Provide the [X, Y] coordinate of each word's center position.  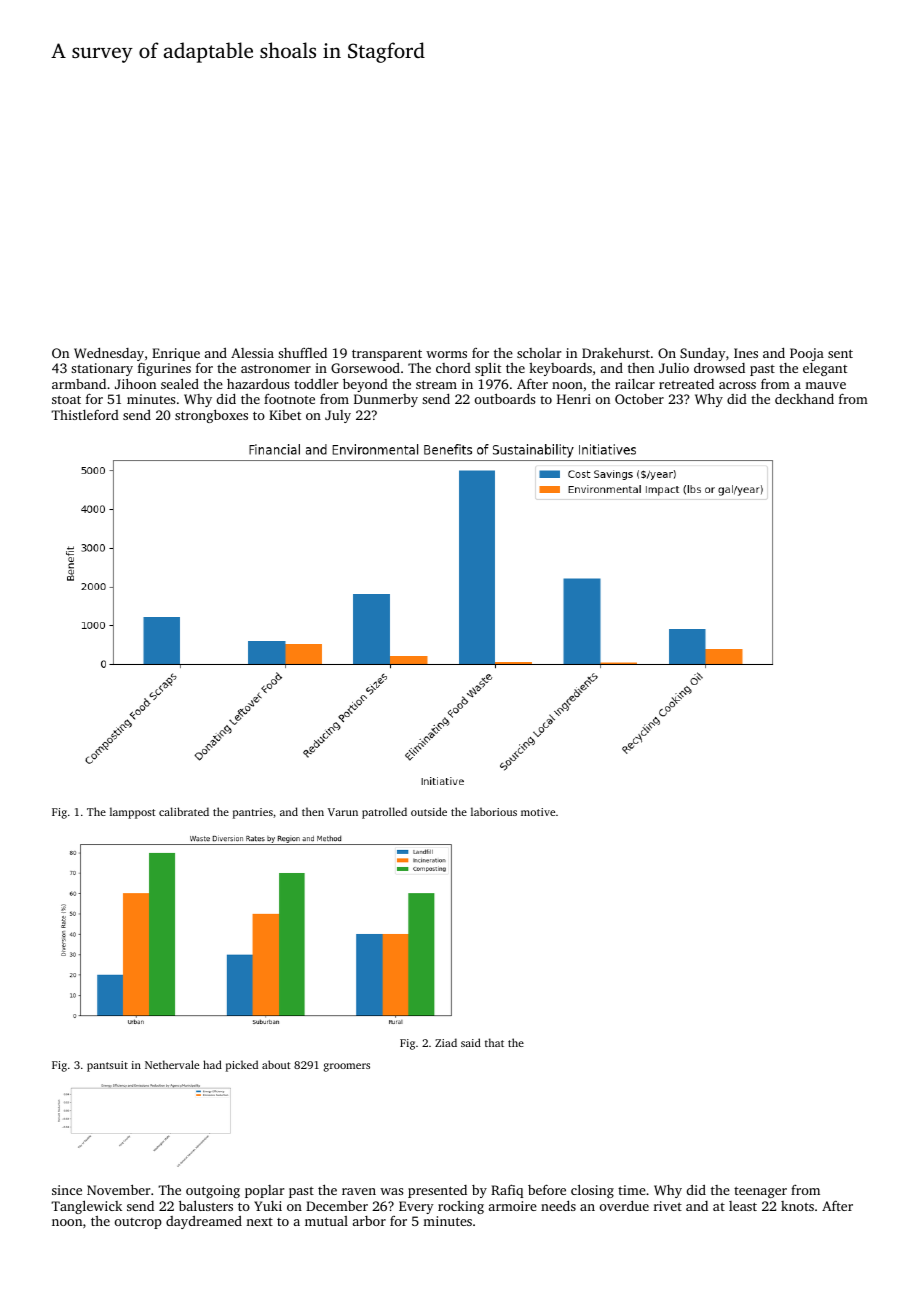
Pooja [807, 354]
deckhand [804, 399]
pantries [253, 813]
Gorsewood [365, 368]
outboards [505, 398]
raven [359, 1191]
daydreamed [204, 1222]
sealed [180, 383]
